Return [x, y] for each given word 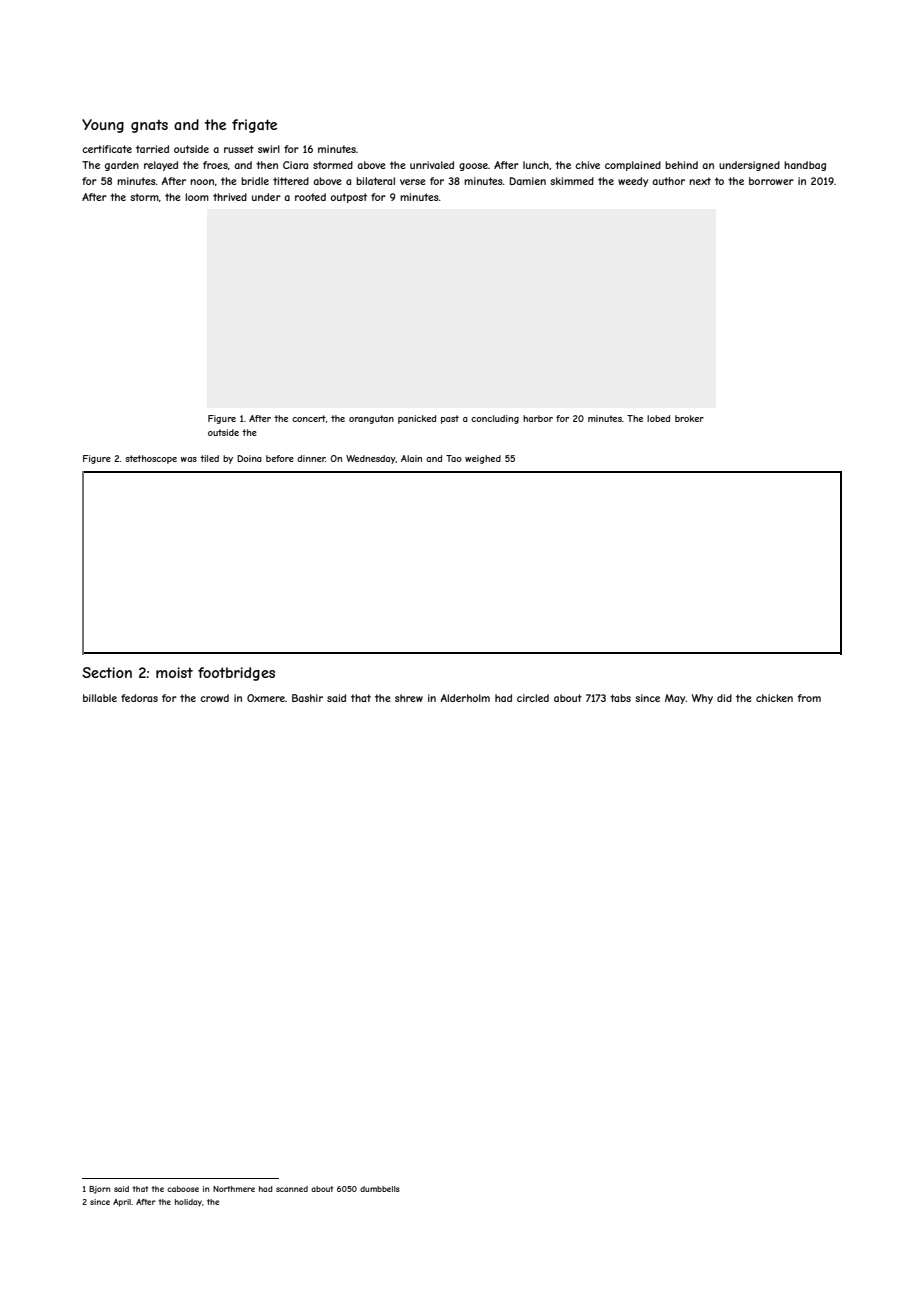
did [724, 698]
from [809, 698]
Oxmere [266, 698]
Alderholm [465, 698]
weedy [633, 182]
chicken [774, 698]
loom [197, 197]
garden [122, 166]
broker [689, 418]
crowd [214, 698]
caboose [183, 1189]
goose [473, 167]
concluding [495, 419]
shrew [409, 698]
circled [533, 698]
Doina [249, 458]
